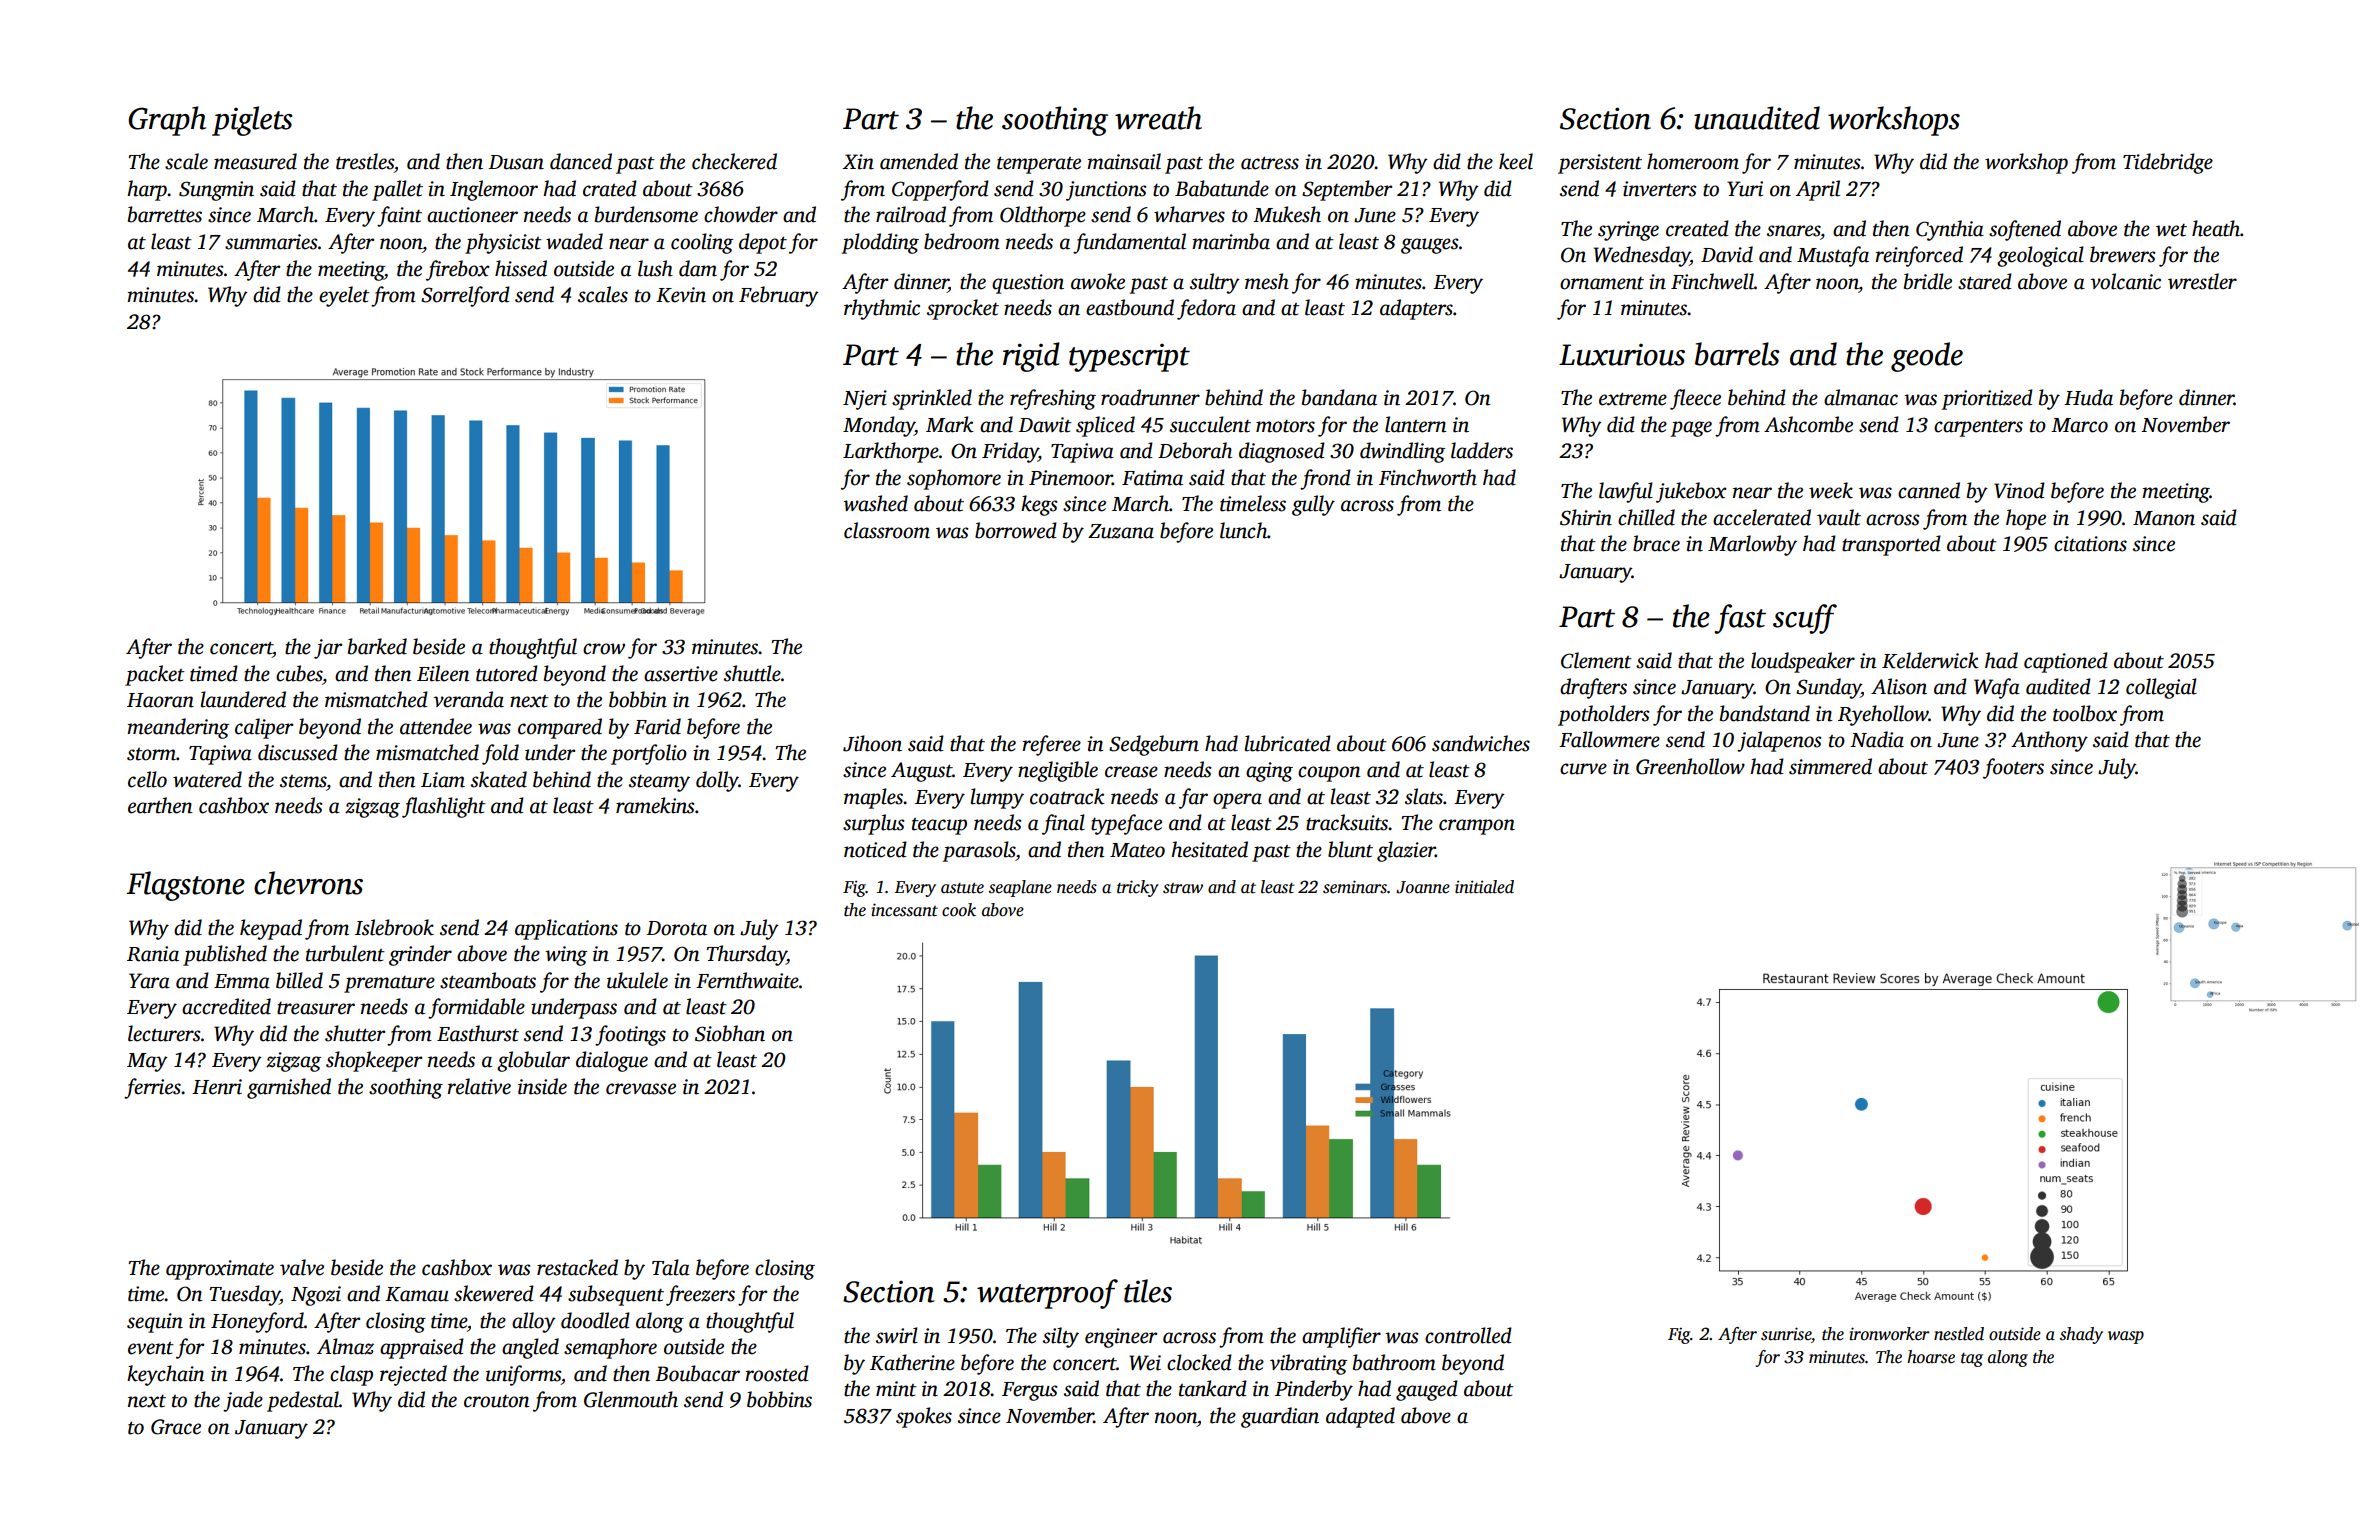 The width and height of the screenshot is (2380, 1540). What do you see at coordinates (1287, 743) in the screenshot?
I see `lubricated` at bounding box center [1287, 743].
